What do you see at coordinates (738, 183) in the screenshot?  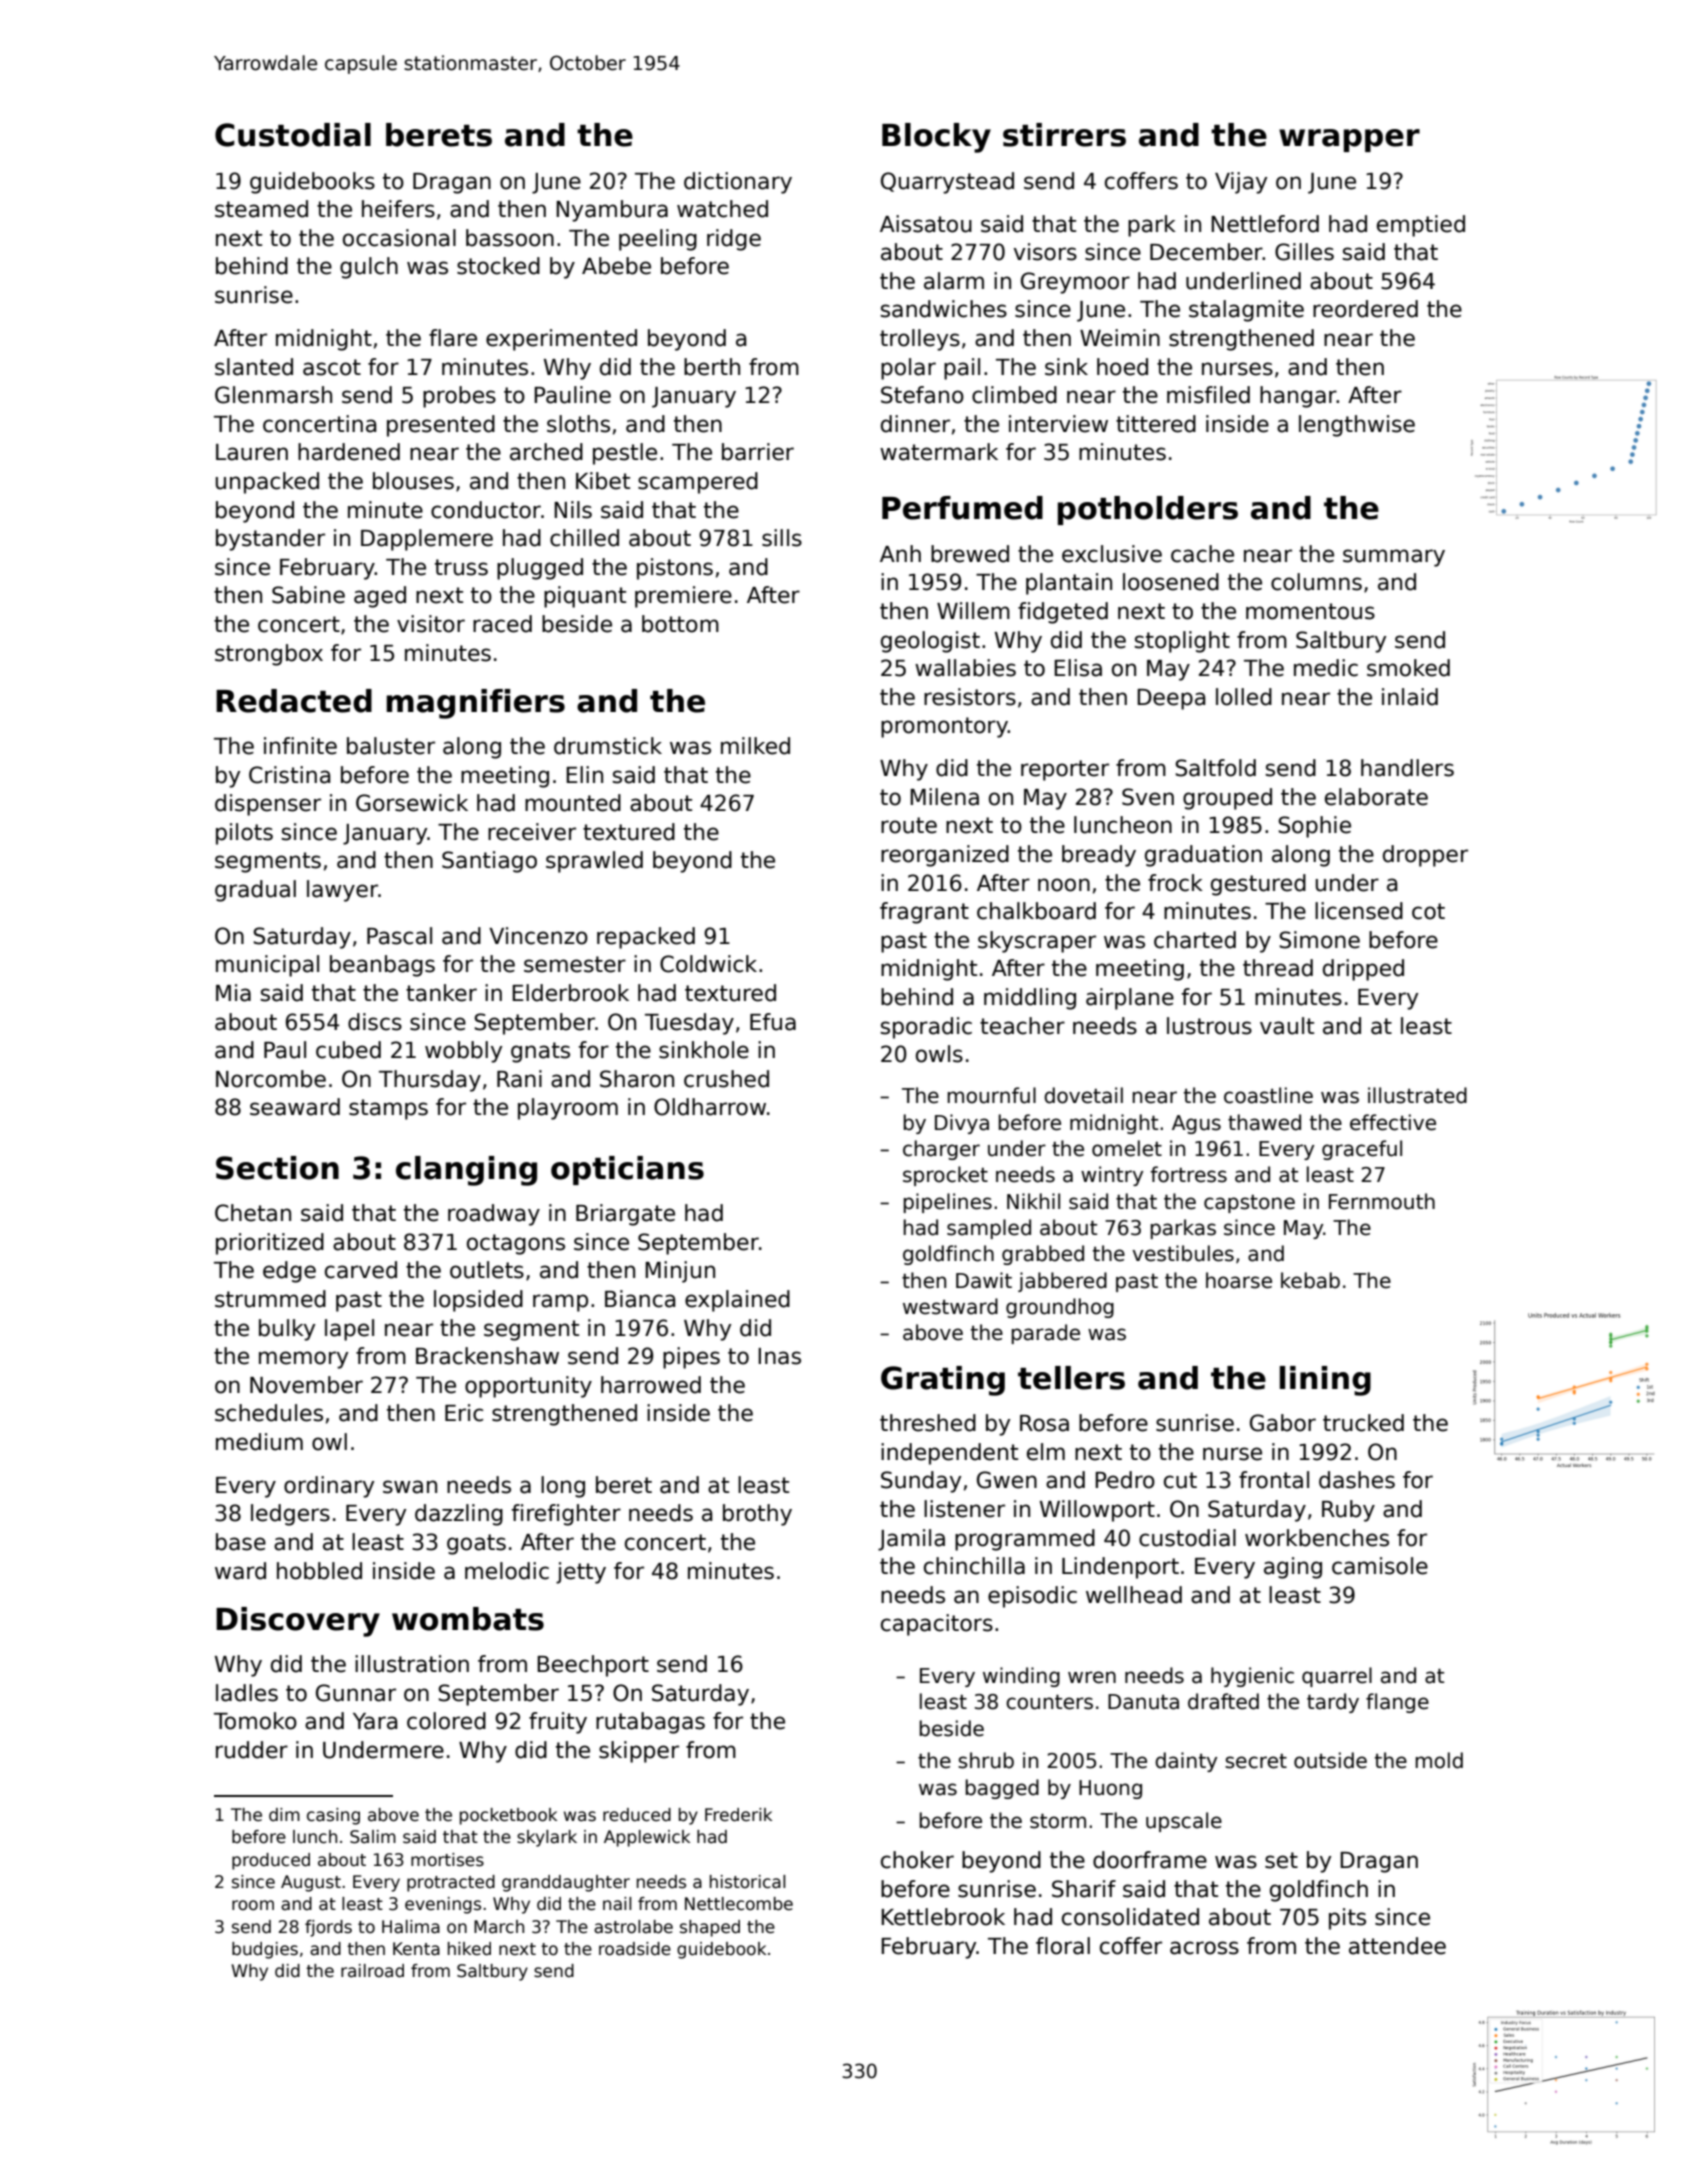 I see `dictionary` at bounding box center [738, 183].
